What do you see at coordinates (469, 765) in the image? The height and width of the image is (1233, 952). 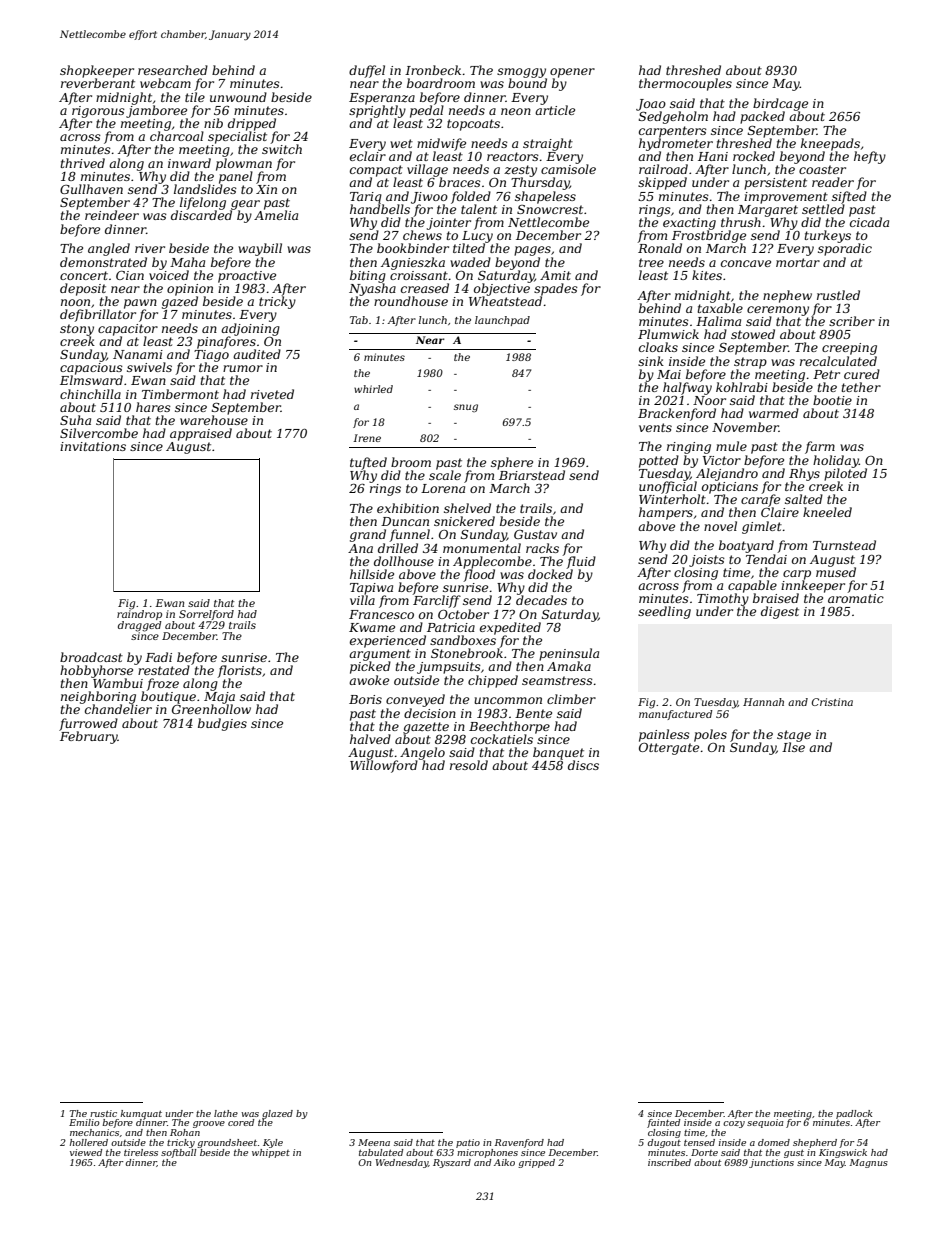 I see `resold` at bounding box center [469, 765].
